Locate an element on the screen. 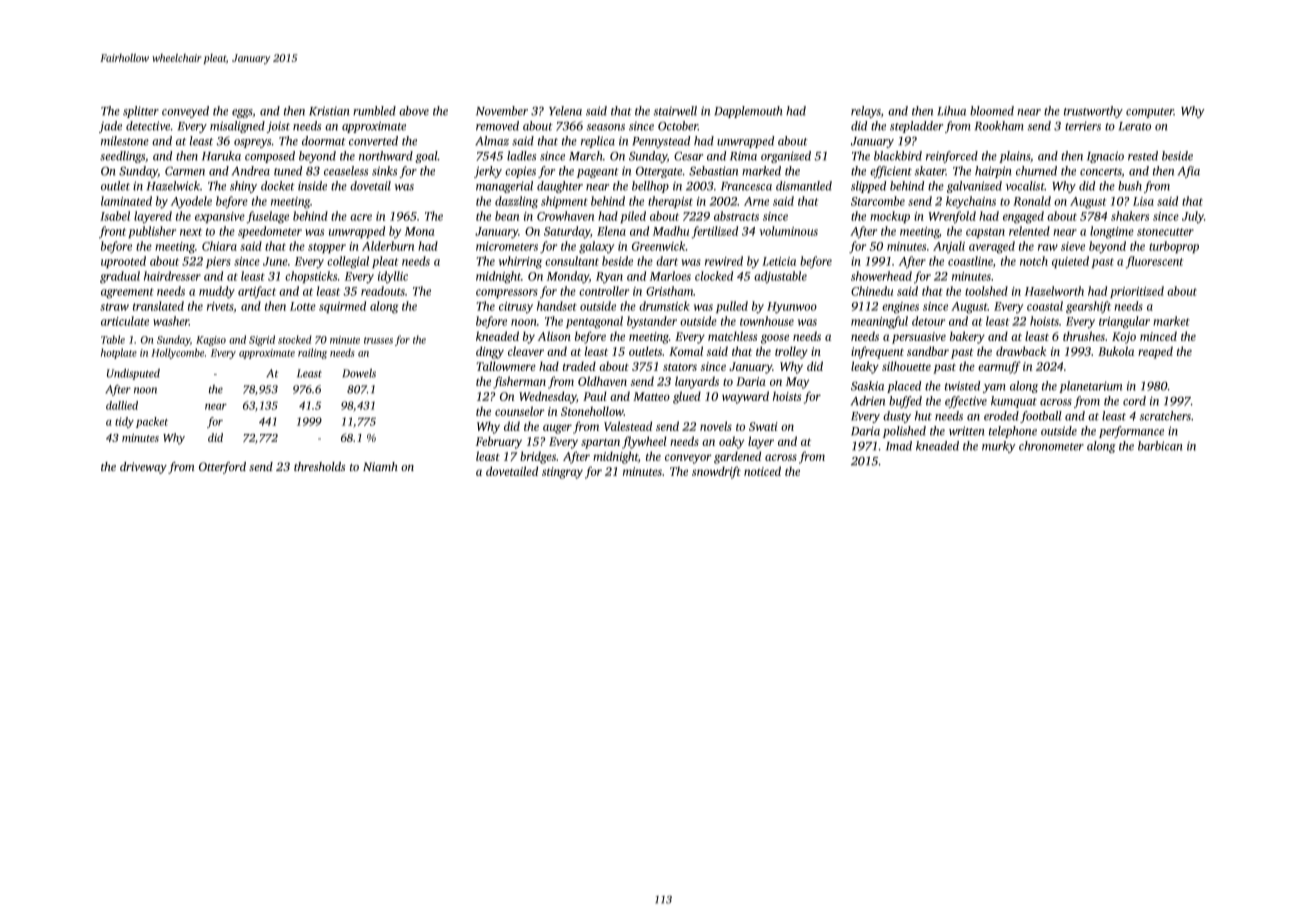  stingray is located at coordinates (562, 473).
